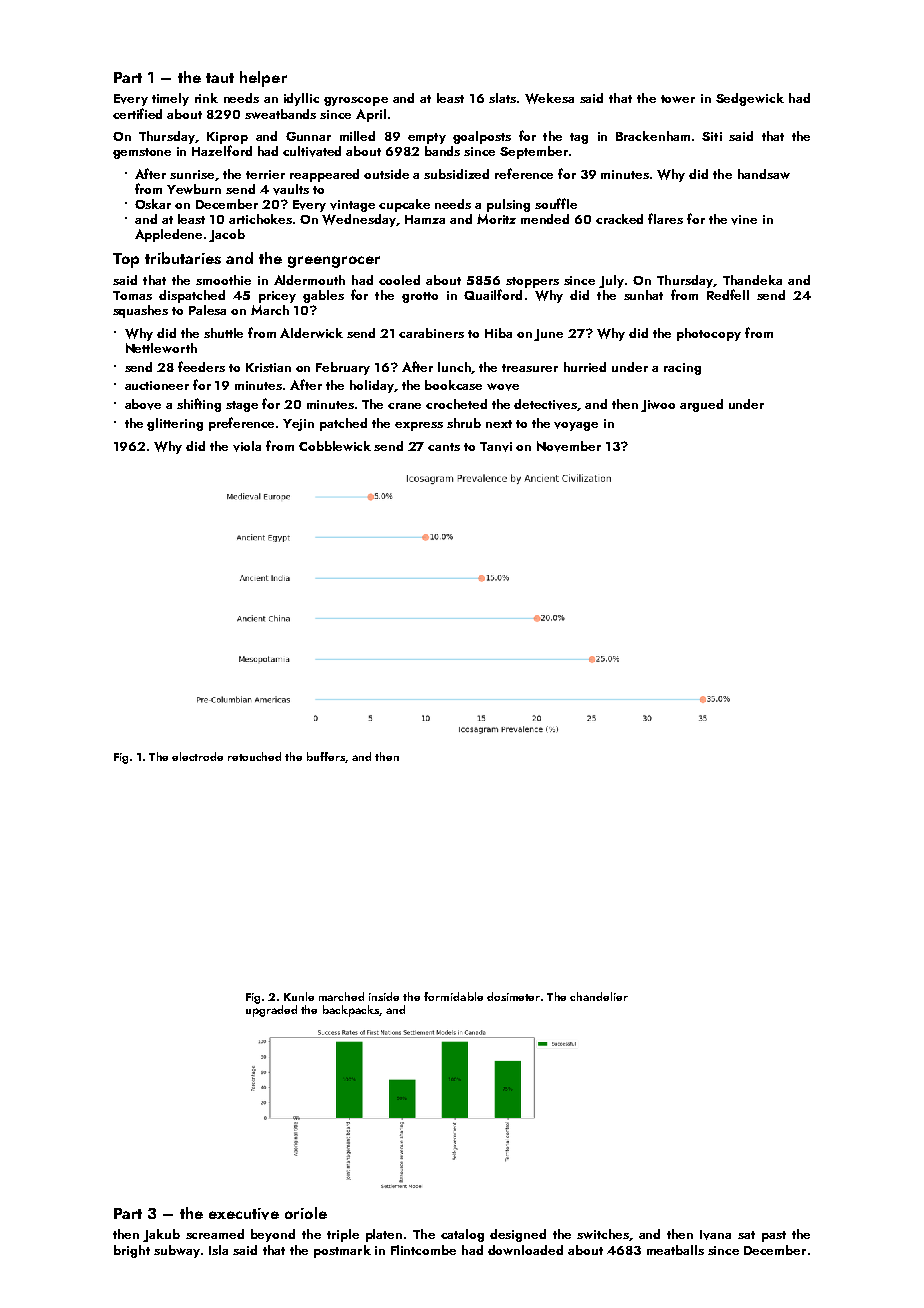 The height and width of the screenshot is (1308, 924). I want to click on hurried, so click(585, 367).
